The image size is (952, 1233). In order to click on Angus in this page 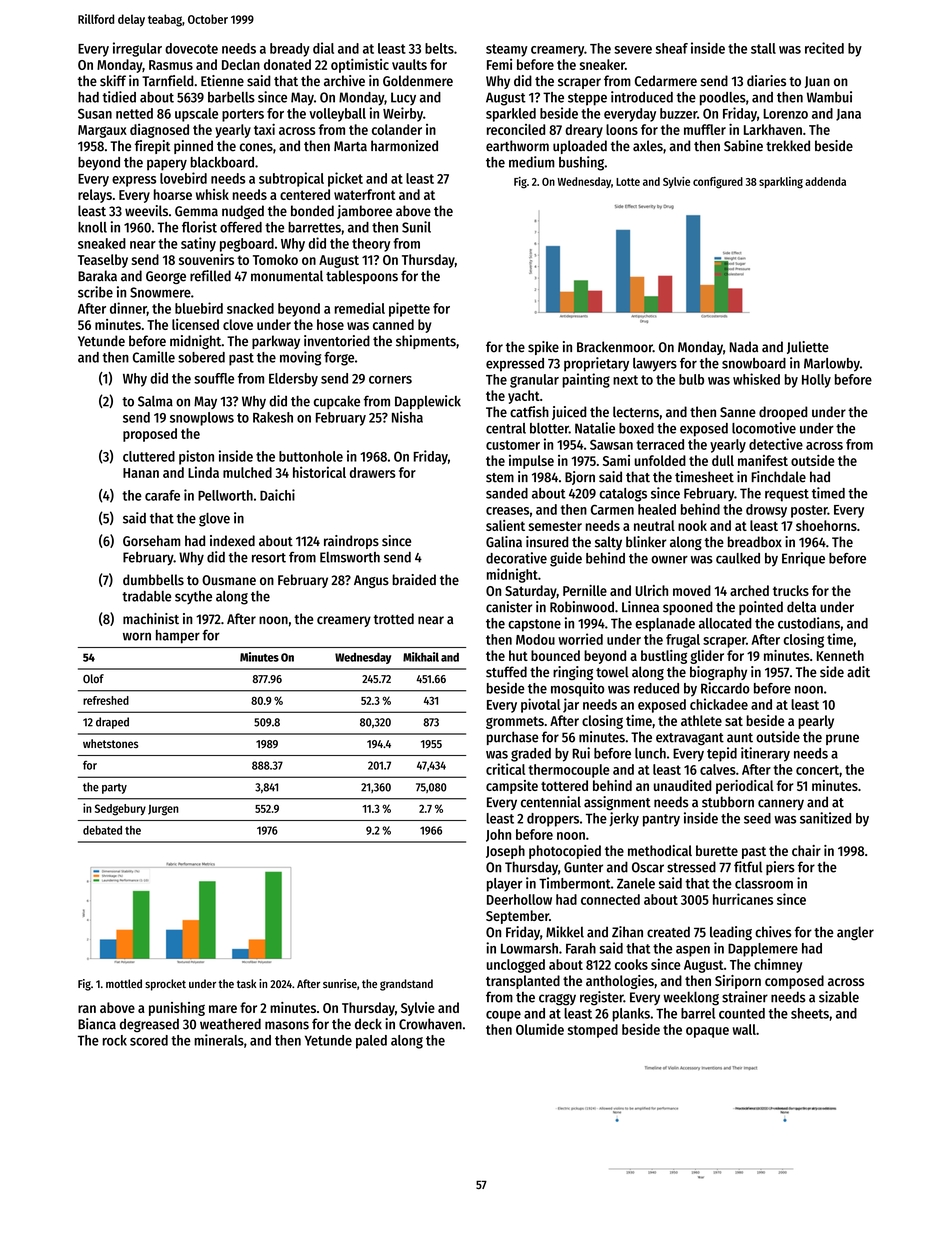, I will do `click(371, 581)`.
